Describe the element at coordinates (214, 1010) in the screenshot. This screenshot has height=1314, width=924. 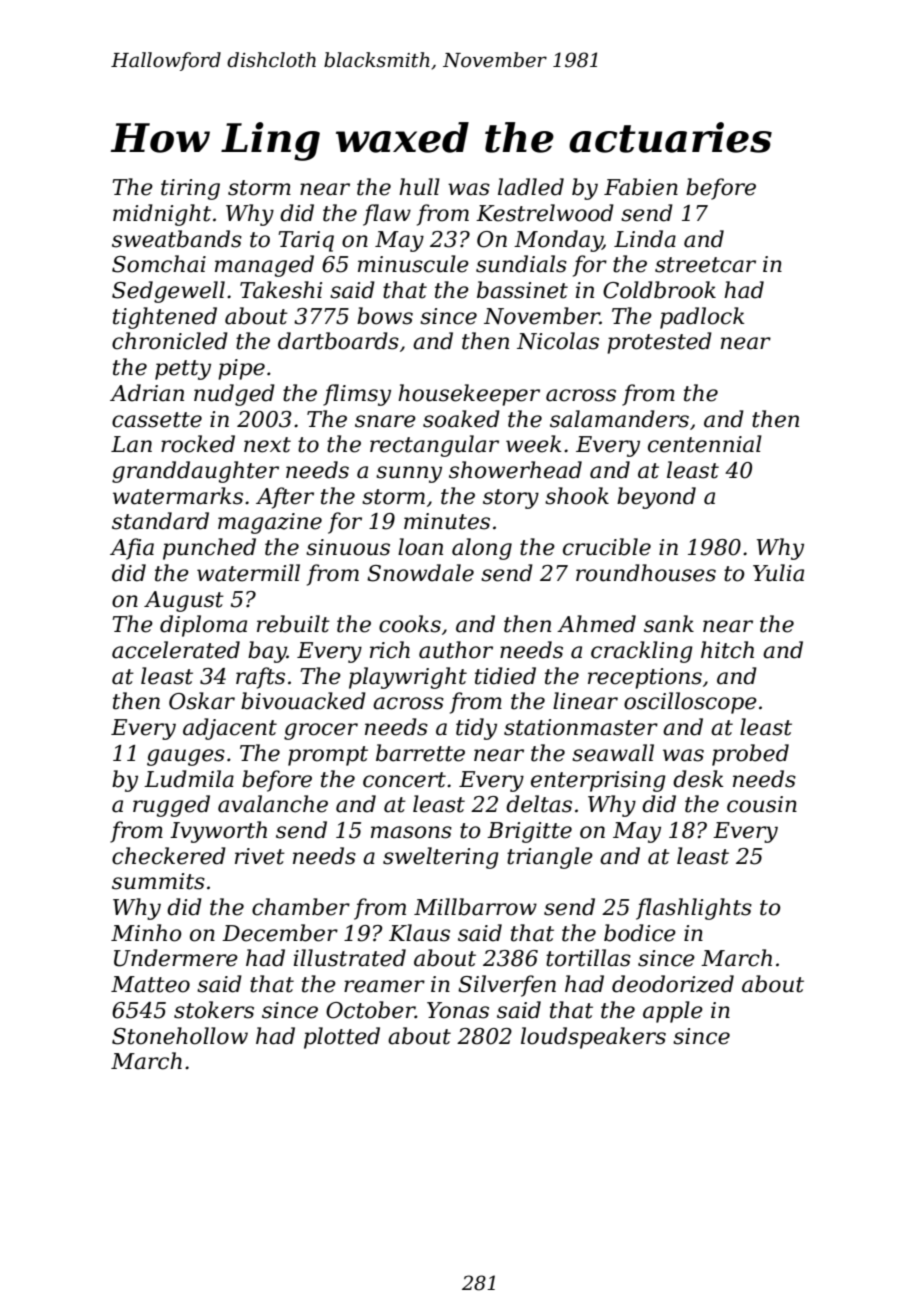
I see `stokers` at that location.
